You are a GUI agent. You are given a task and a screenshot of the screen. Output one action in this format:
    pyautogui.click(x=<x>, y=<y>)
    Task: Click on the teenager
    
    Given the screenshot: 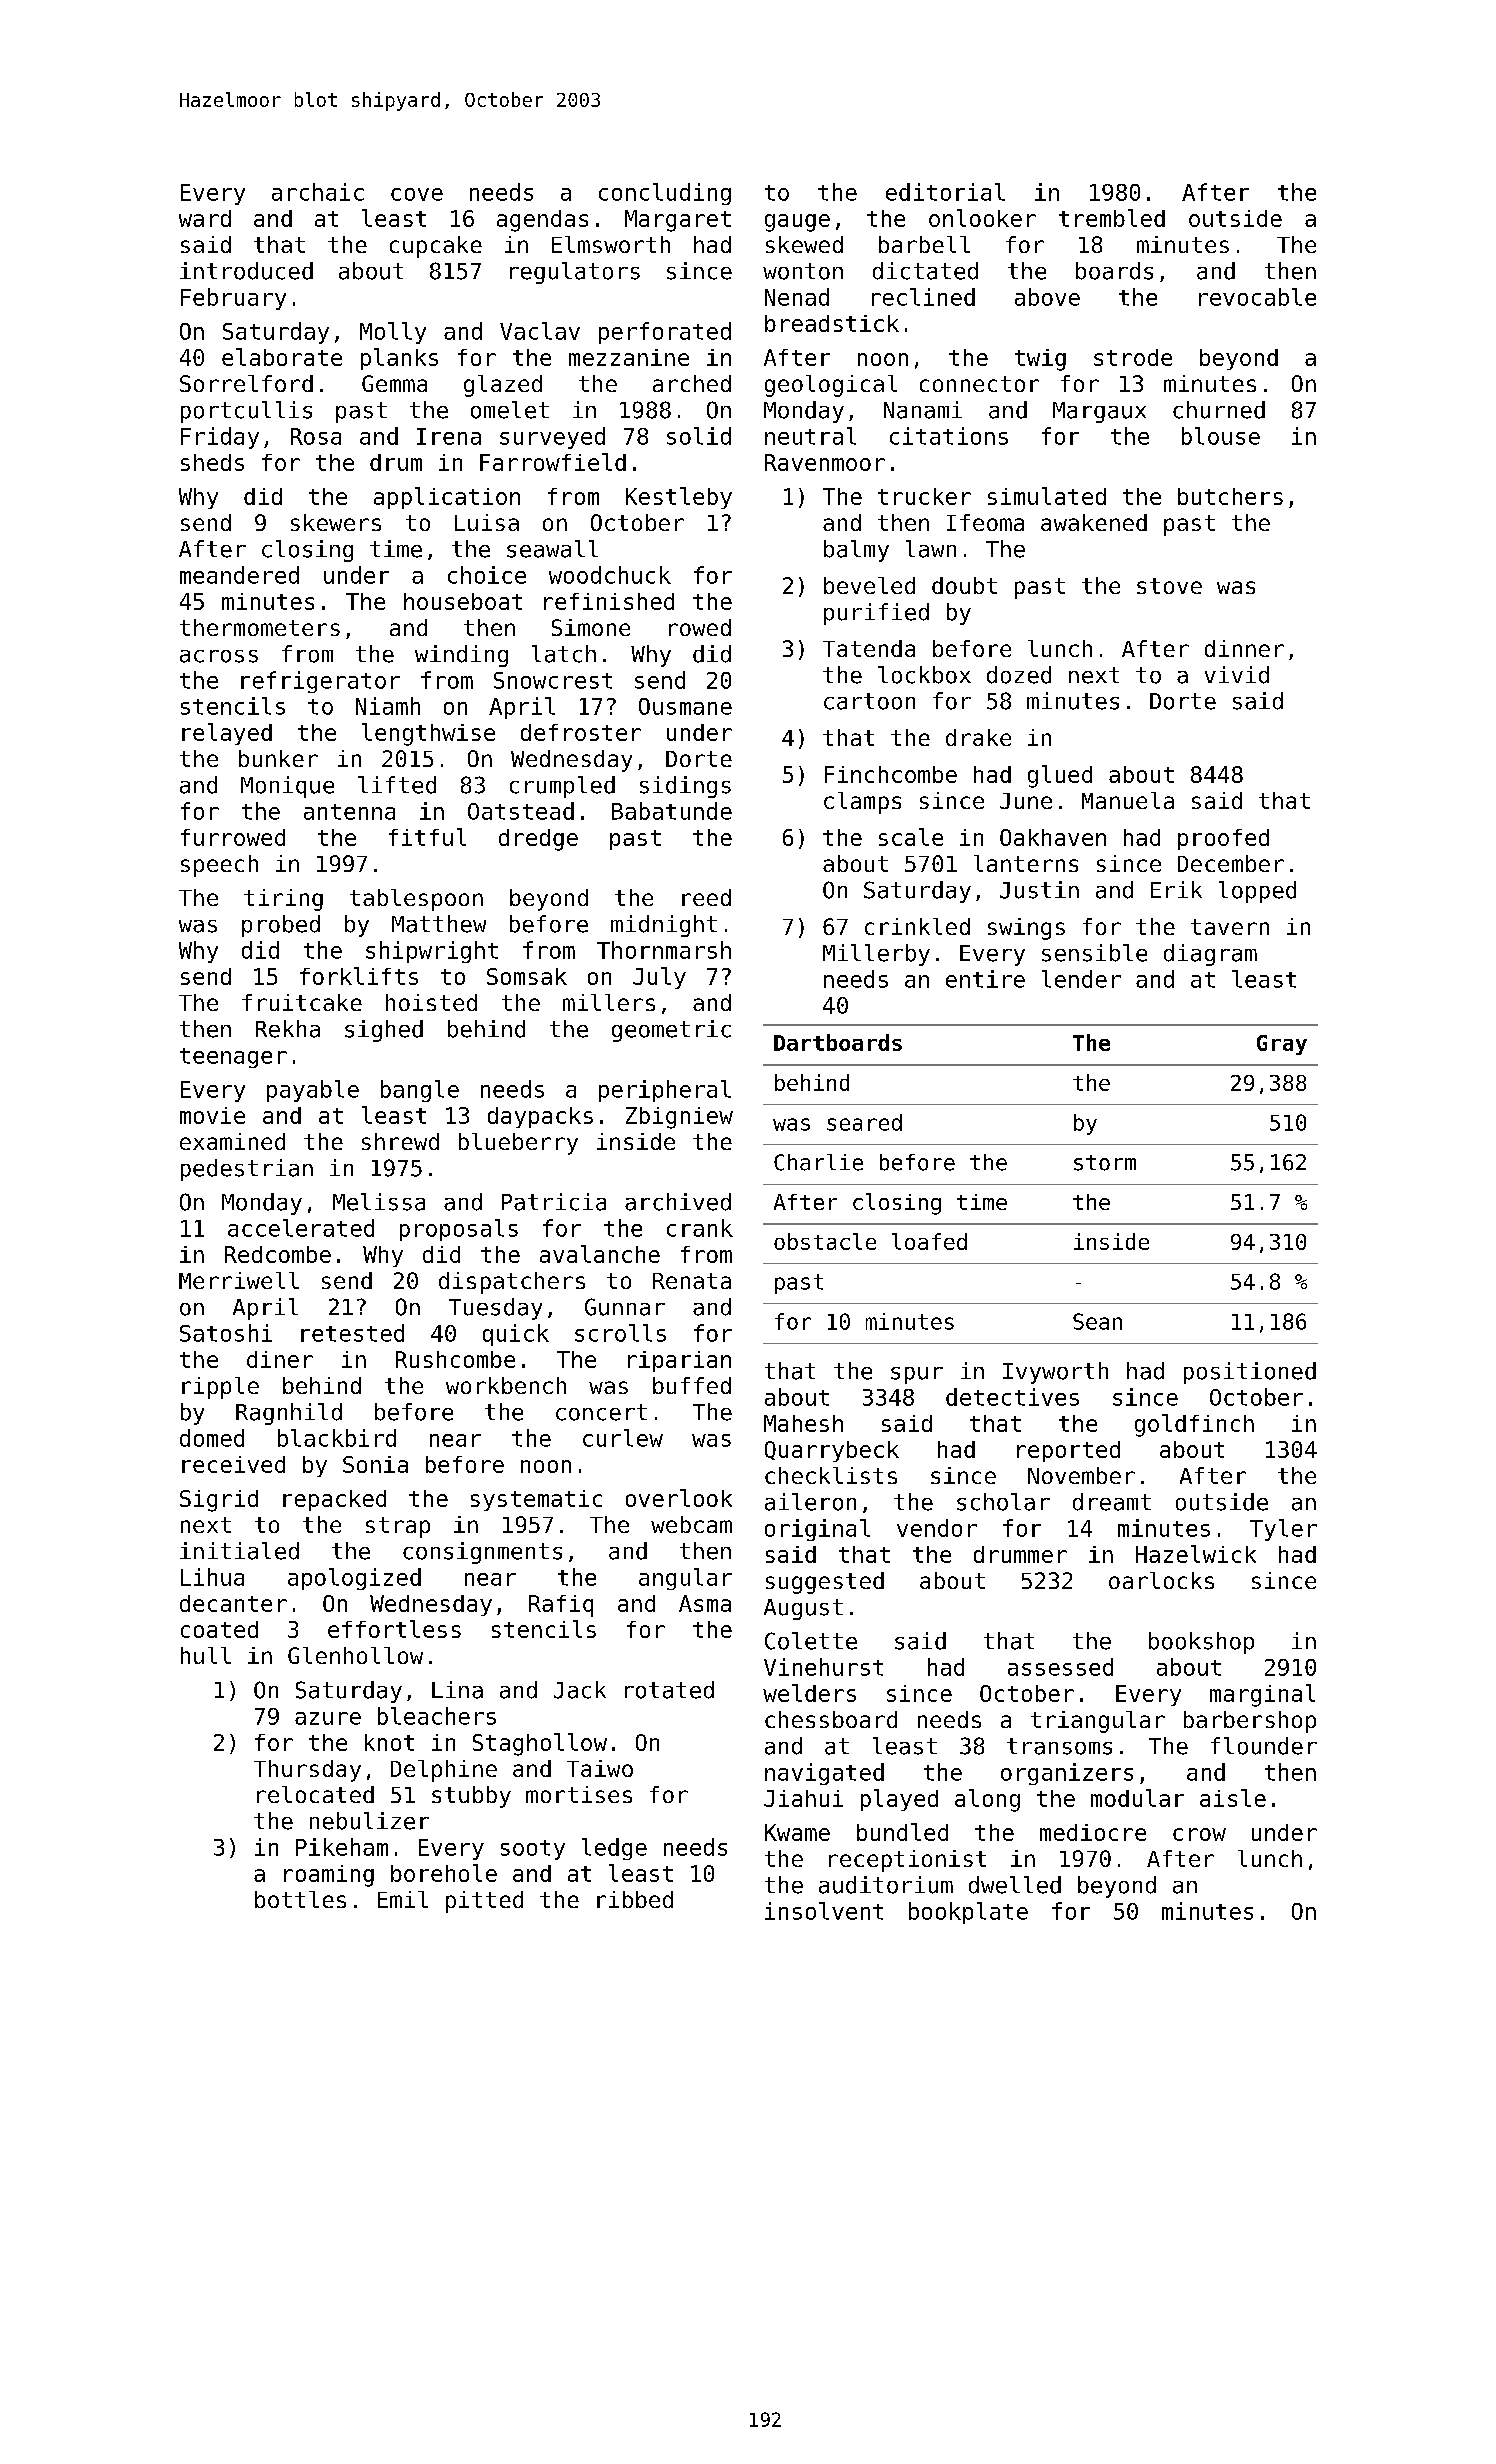 What is the action you would take?
    pyautogui.click(x=233, y=1058)
